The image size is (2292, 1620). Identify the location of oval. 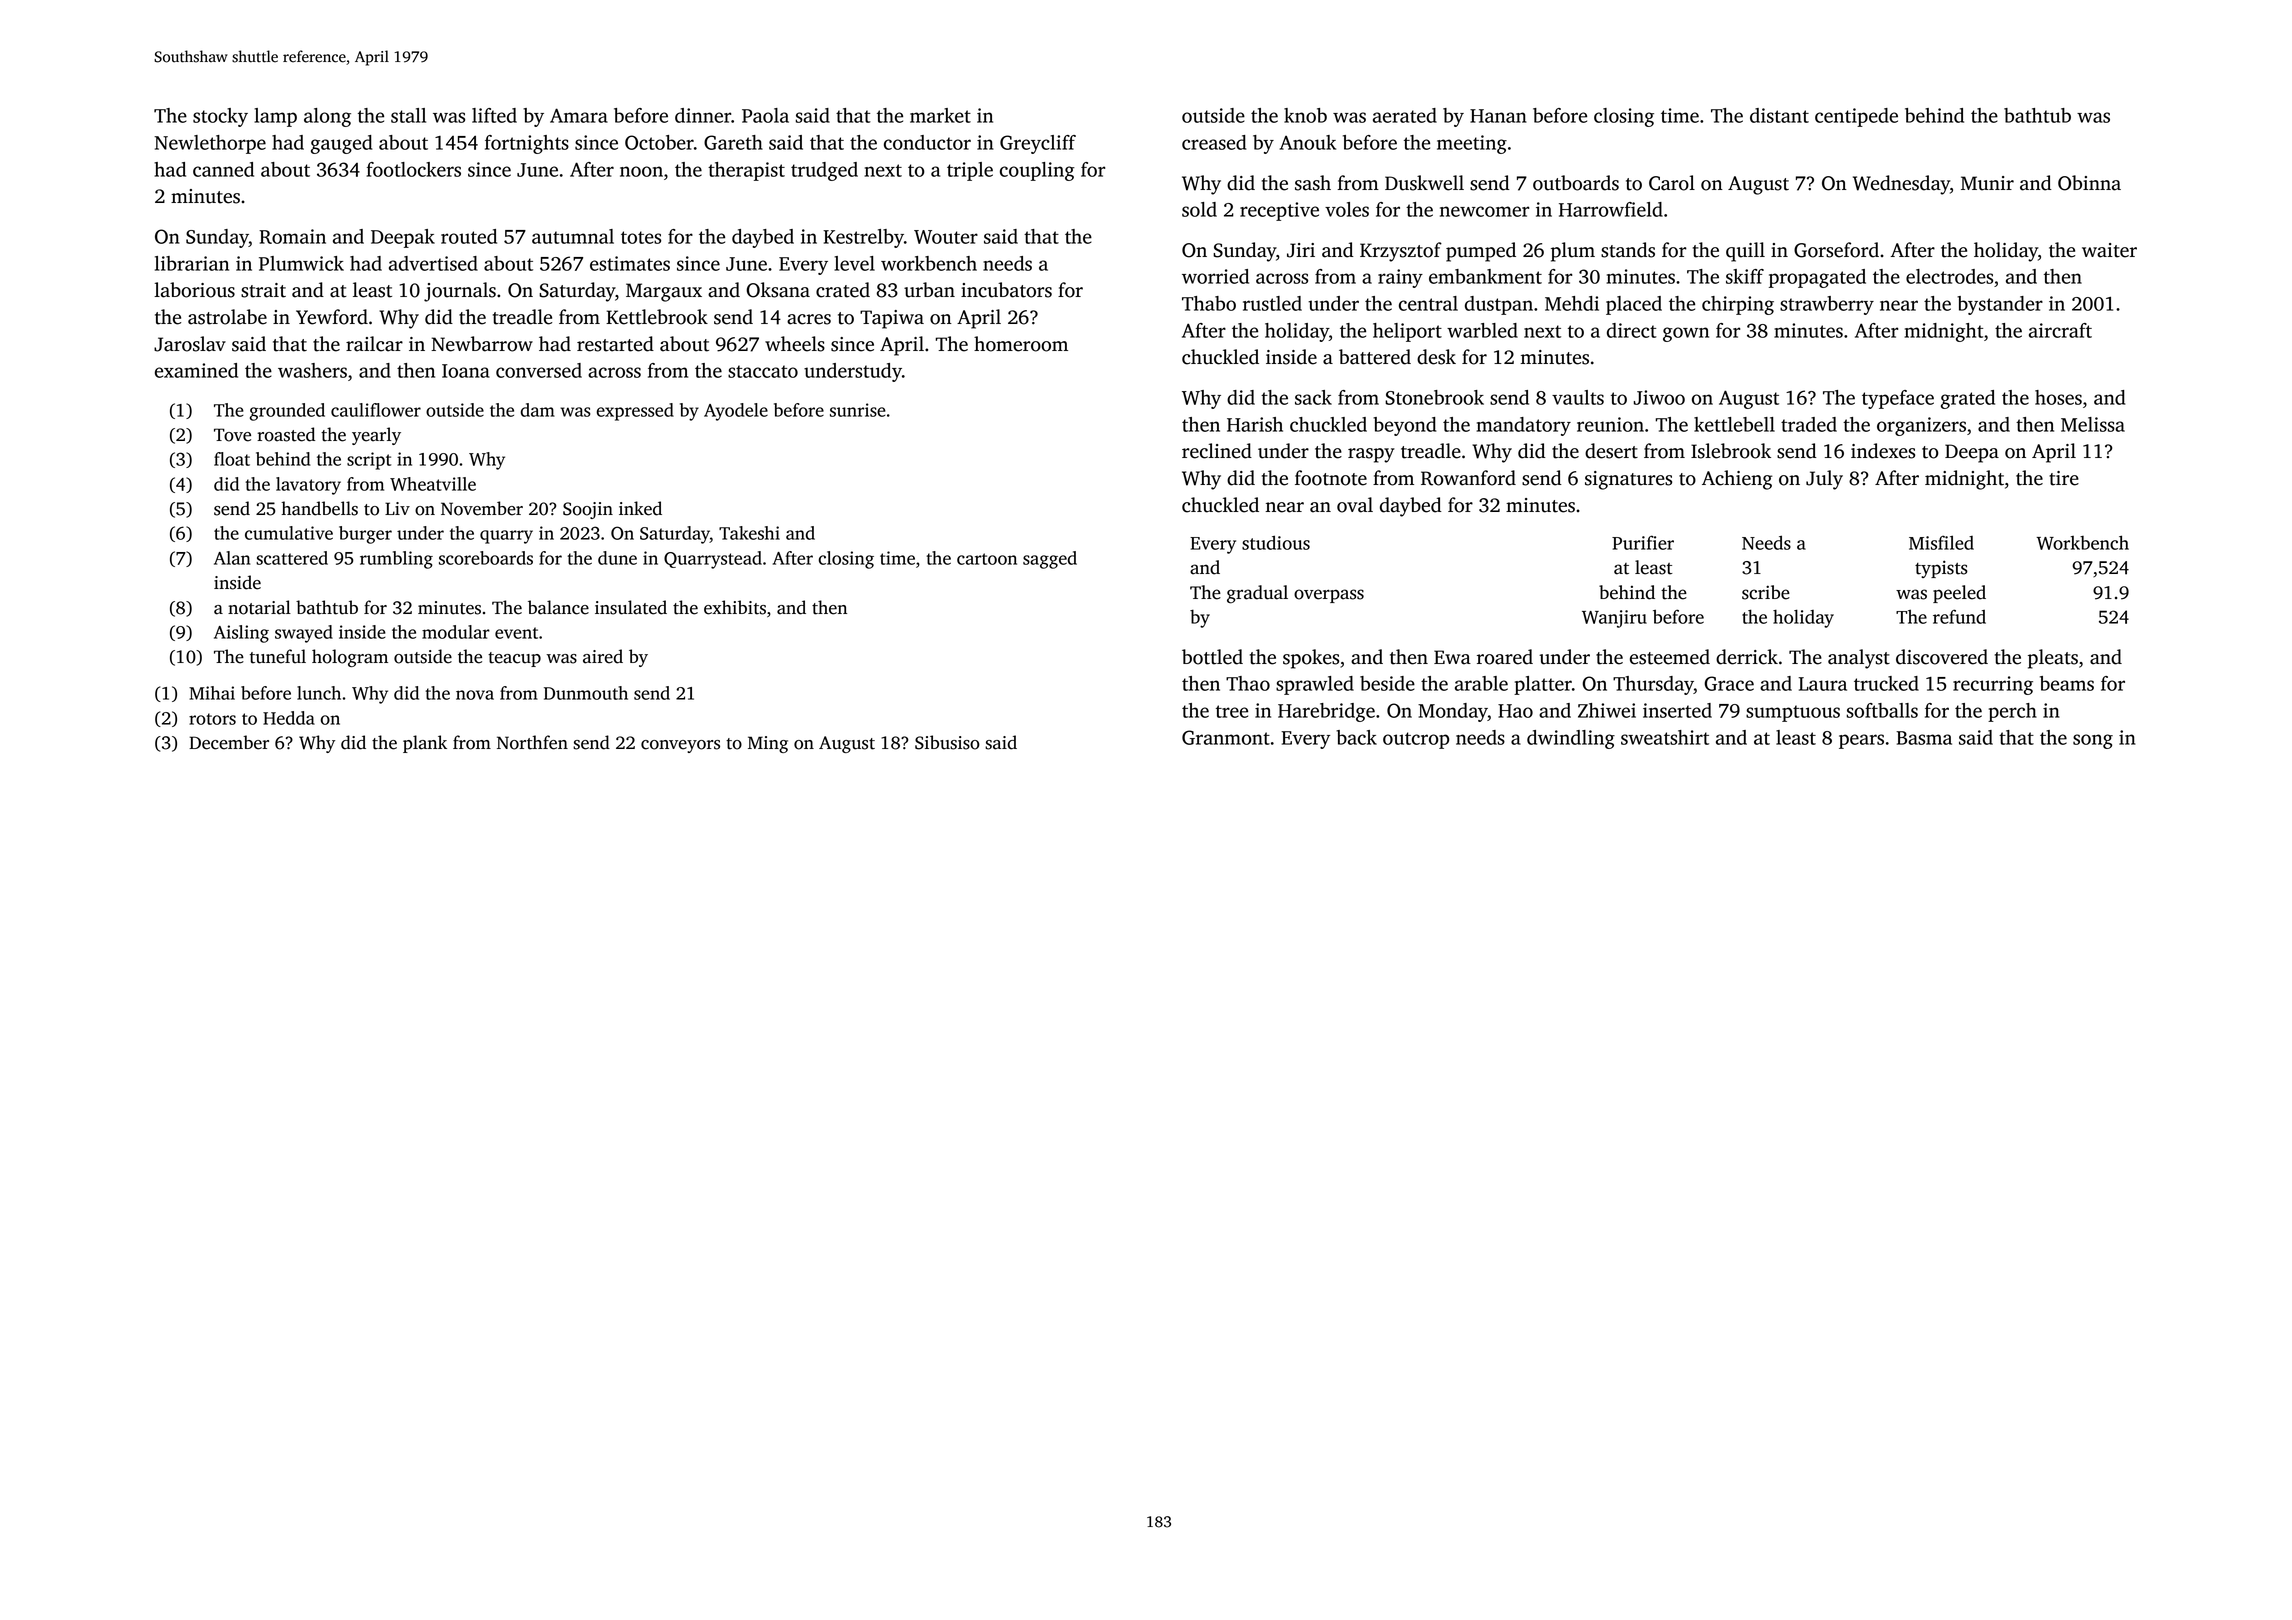
(1355, 505).
